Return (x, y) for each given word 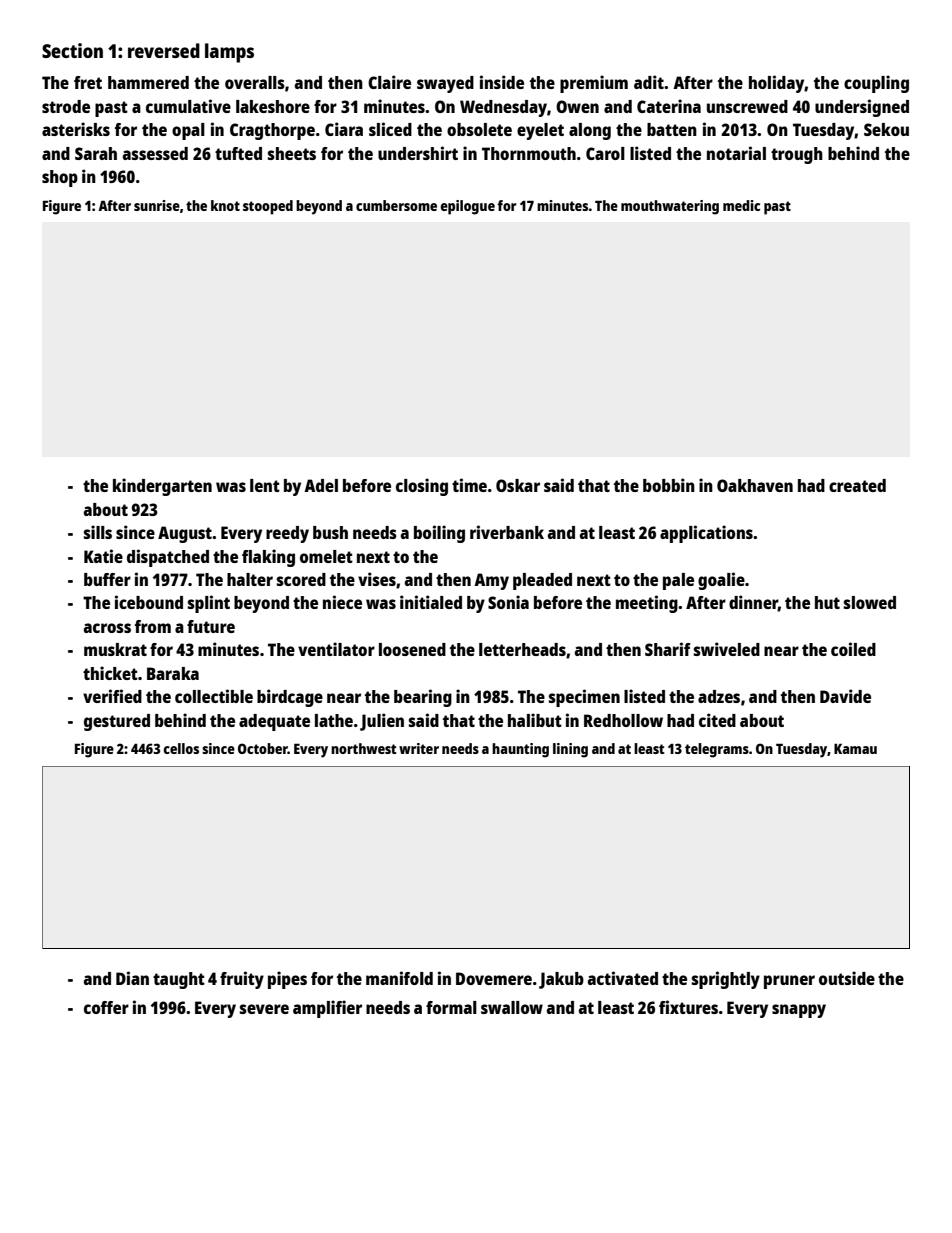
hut (827, 602)
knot (225, 205)
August (185, 534)
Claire (389, 82)
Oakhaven (755, 485)
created (857, 485)
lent (265, 485)
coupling (876, 84)
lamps (229, 53)
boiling (439, 534)
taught (179, 980)
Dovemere (494, 978)
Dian (132, 978)
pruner (789, 982)
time (469, 485)
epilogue (468, 207)
